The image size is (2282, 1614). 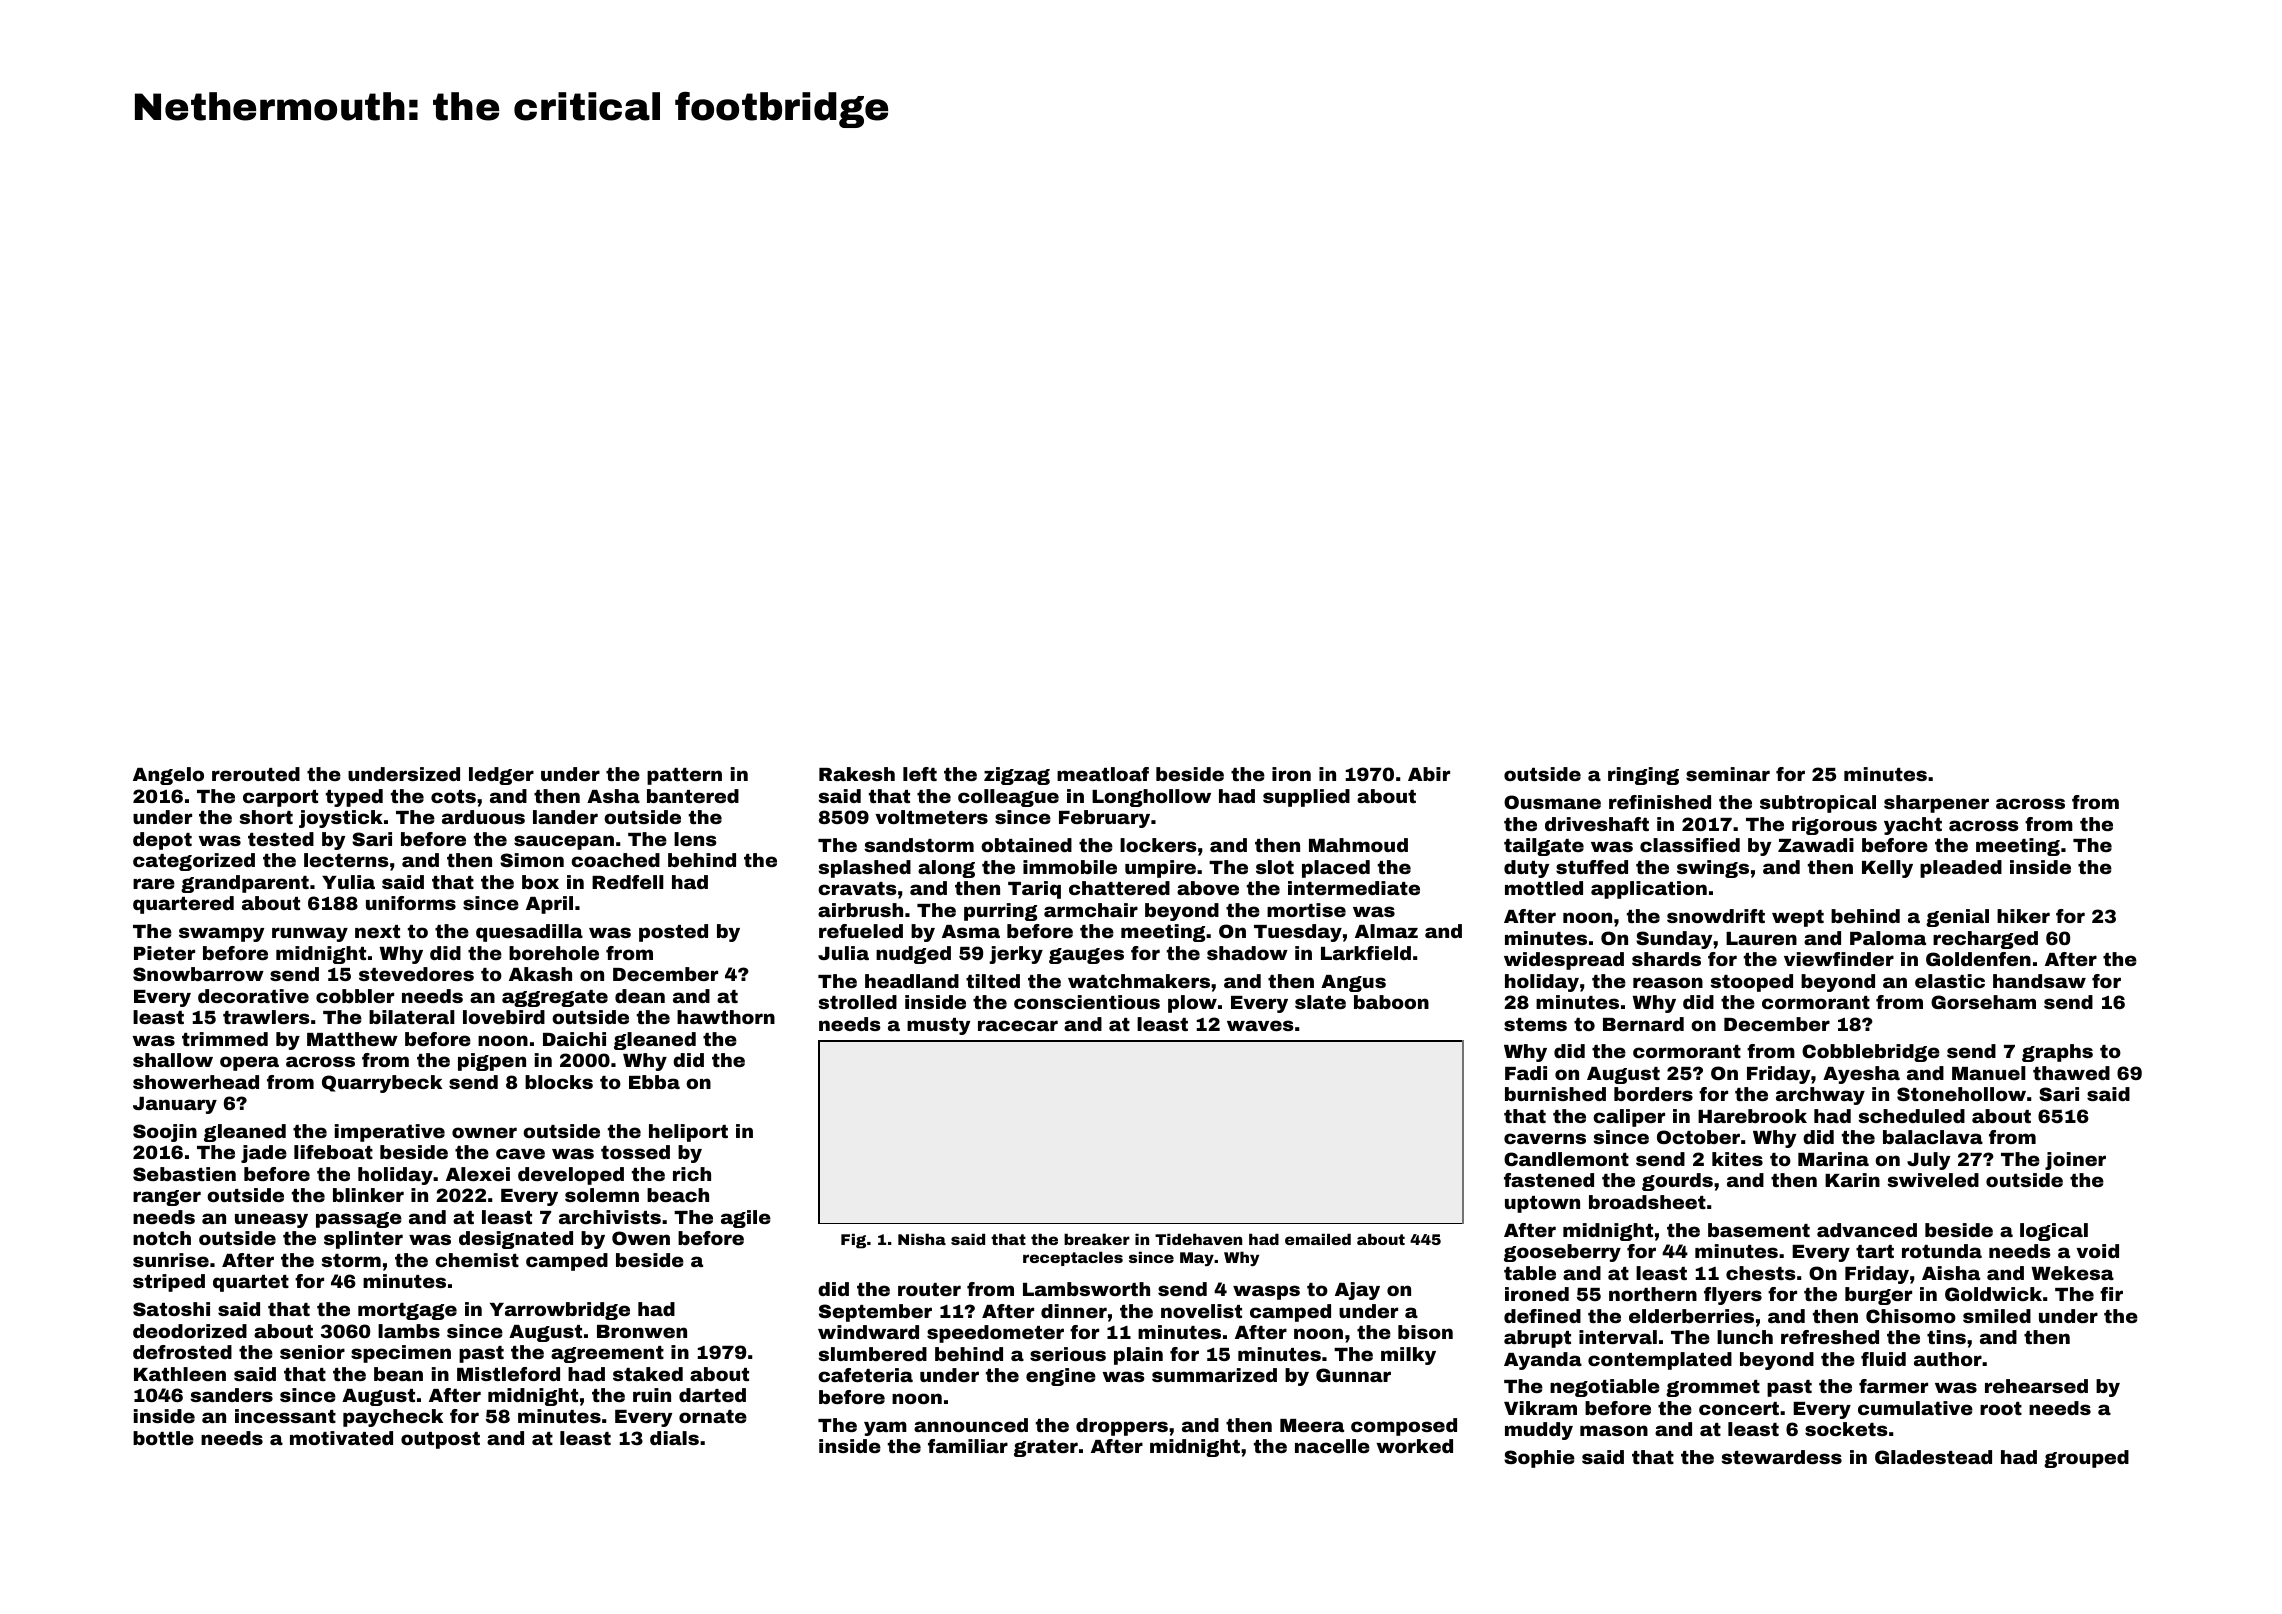 What do you see at coordinates (968, 1446) in the screenshot?
I see `familiar` at bounding box center [968, 1446].
